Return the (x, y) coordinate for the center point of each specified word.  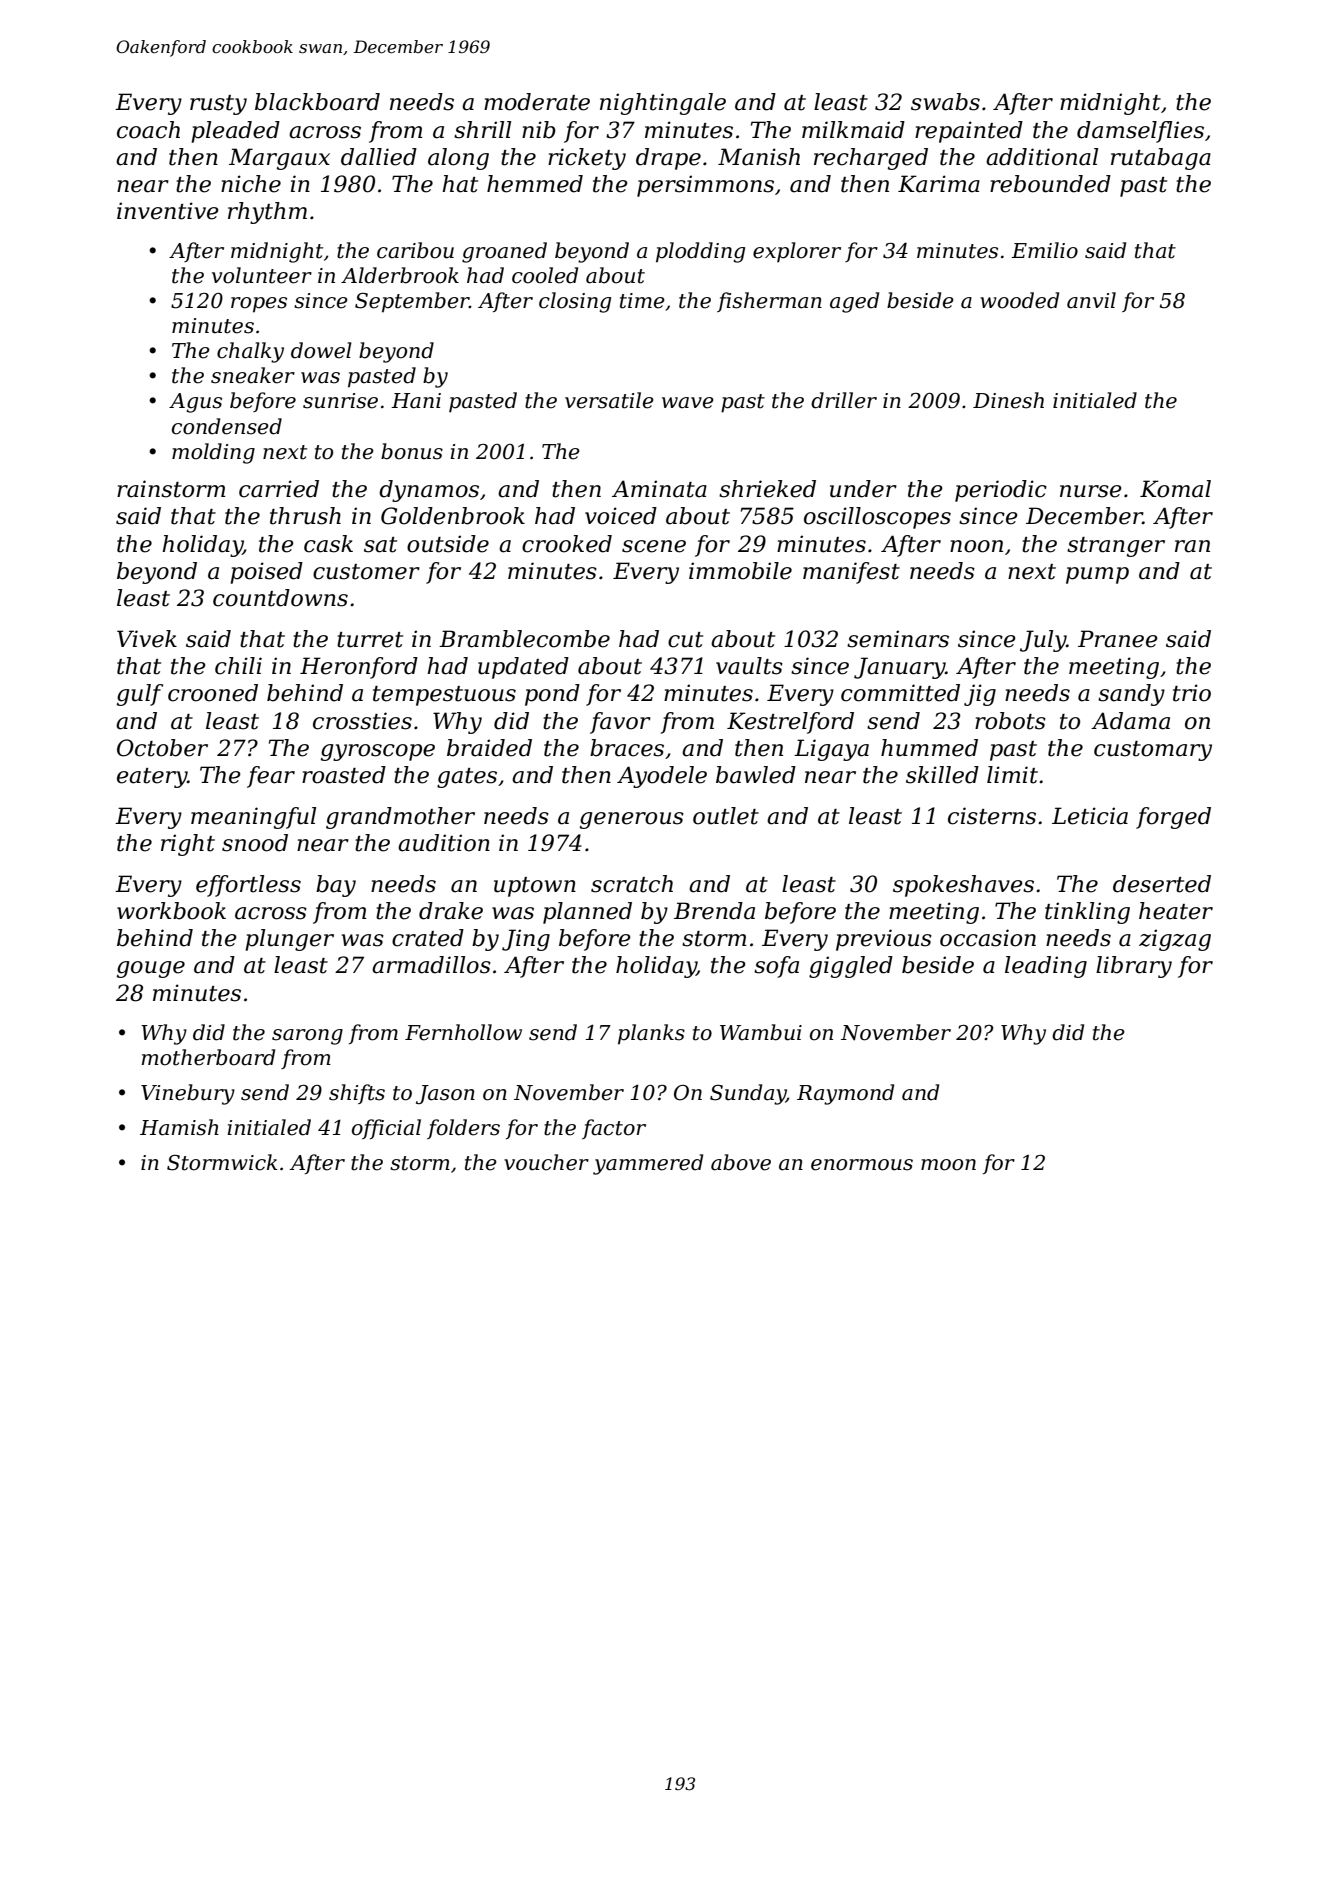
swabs (945, 102)
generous (632, 820)
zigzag (1175, 940)
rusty (218, 105)
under (863, 489)
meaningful (253, 818)
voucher (546, 1162)
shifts (357, 1094)
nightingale (663, 104)
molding (213, 453)
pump (1097, 575)
